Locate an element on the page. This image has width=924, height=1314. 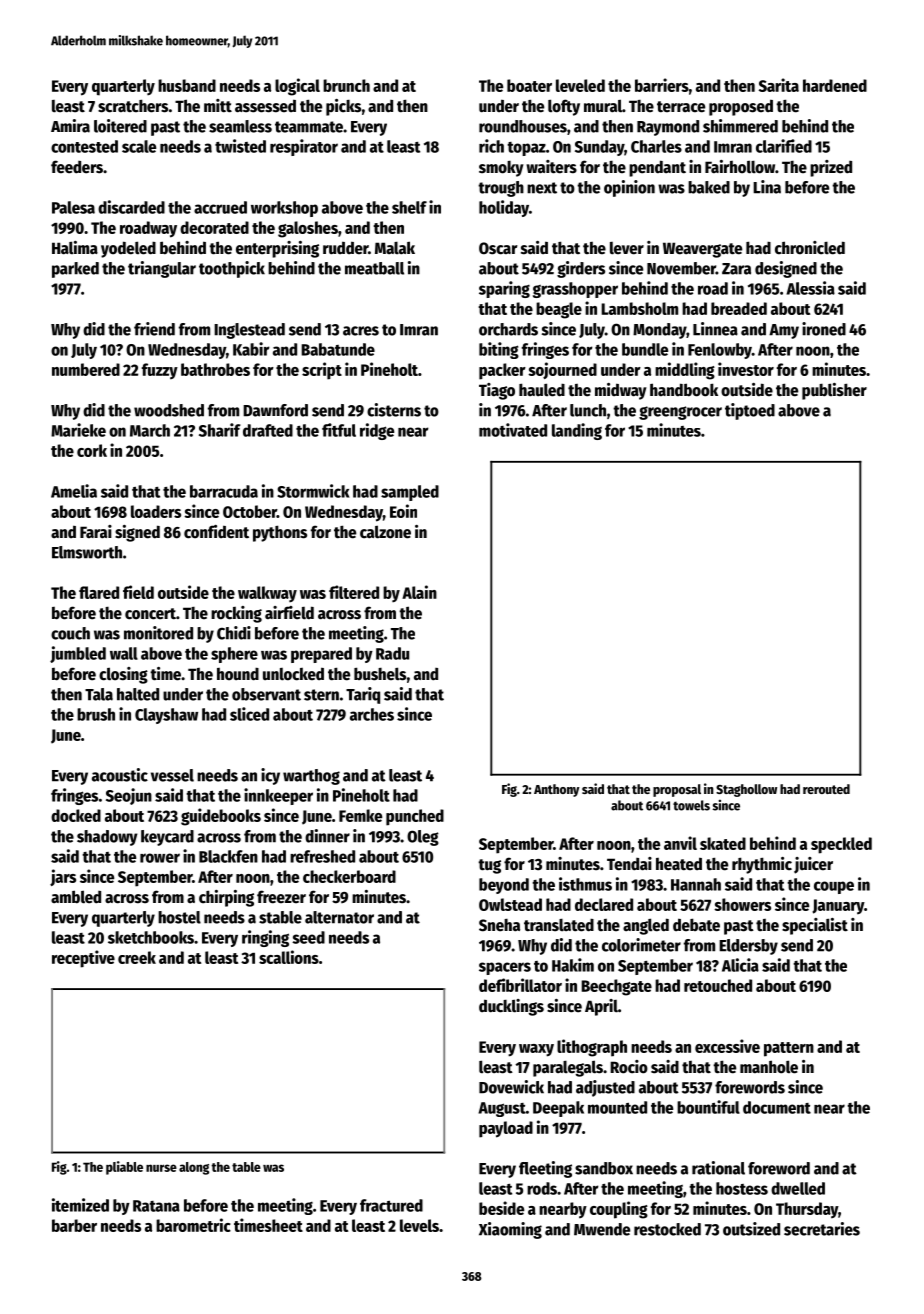
workshop is located at coordinates (284, 209).
